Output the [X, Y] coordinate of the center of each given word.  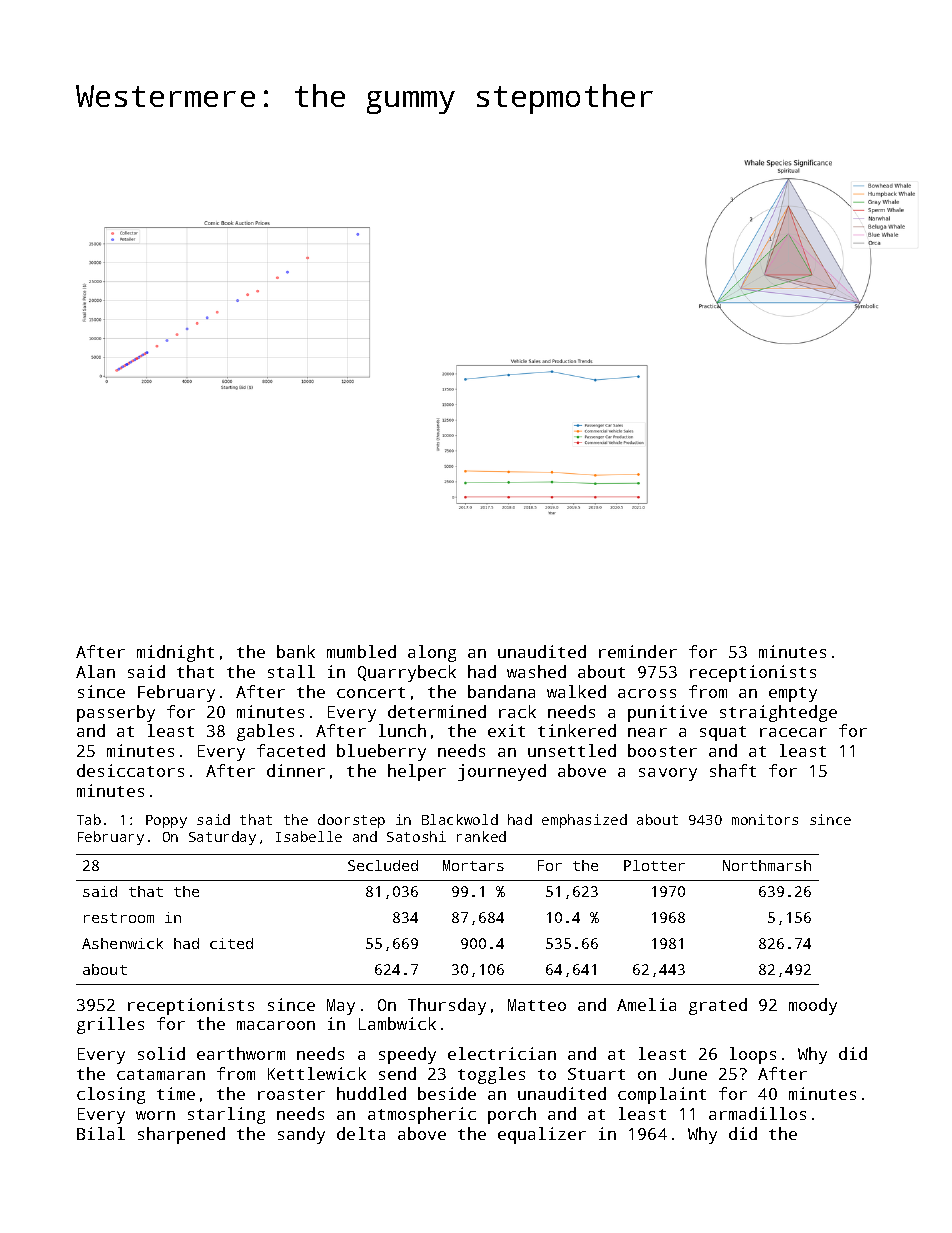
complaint [662, 1095]
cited [231, 943]
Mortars [473, 865]
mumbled [361, 651]
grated [718, 1006]
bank [296, 651]
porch [512, 1115]
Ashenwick [122, 943]
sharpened [181, 1135]
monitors [765, 819]
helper [417, 772]
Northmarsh [767, 865]
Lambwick [397, 1023]
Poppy [166, 821]
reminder [638, 651]
